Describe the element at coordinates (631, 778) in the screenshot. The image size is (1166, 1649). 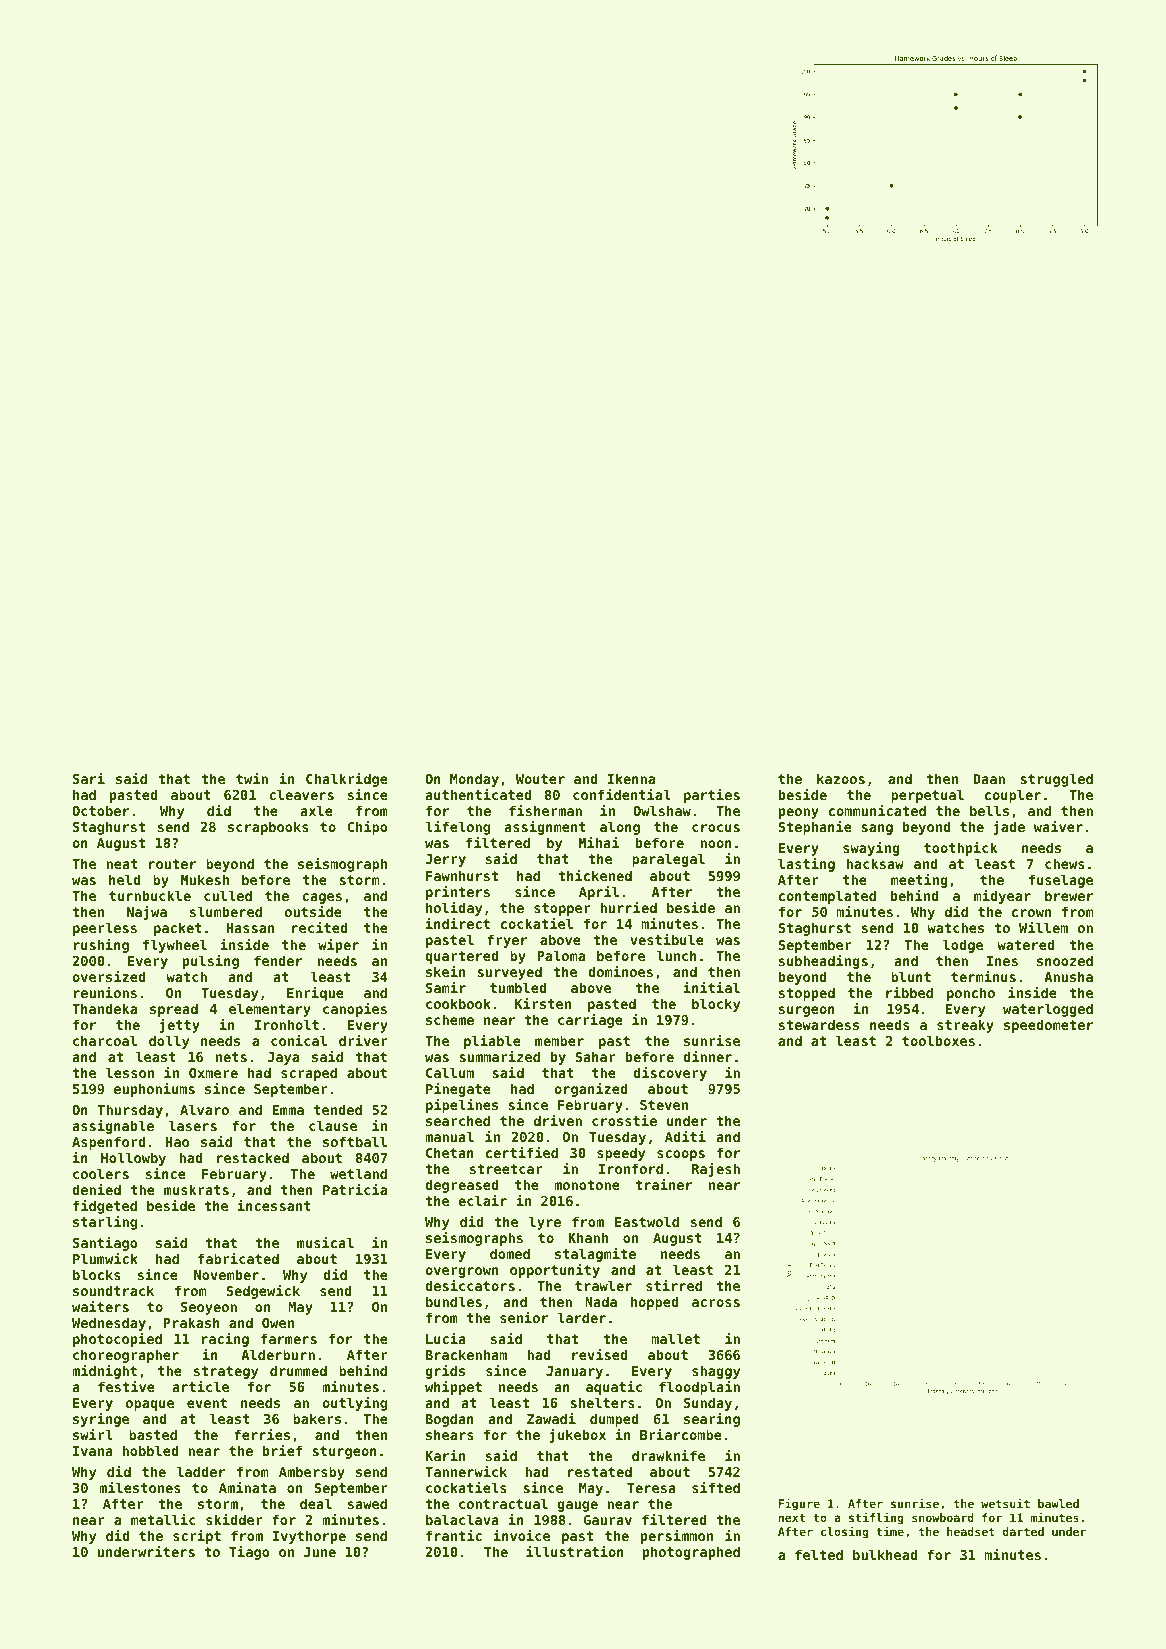
I see `Ikenna` at that location.
